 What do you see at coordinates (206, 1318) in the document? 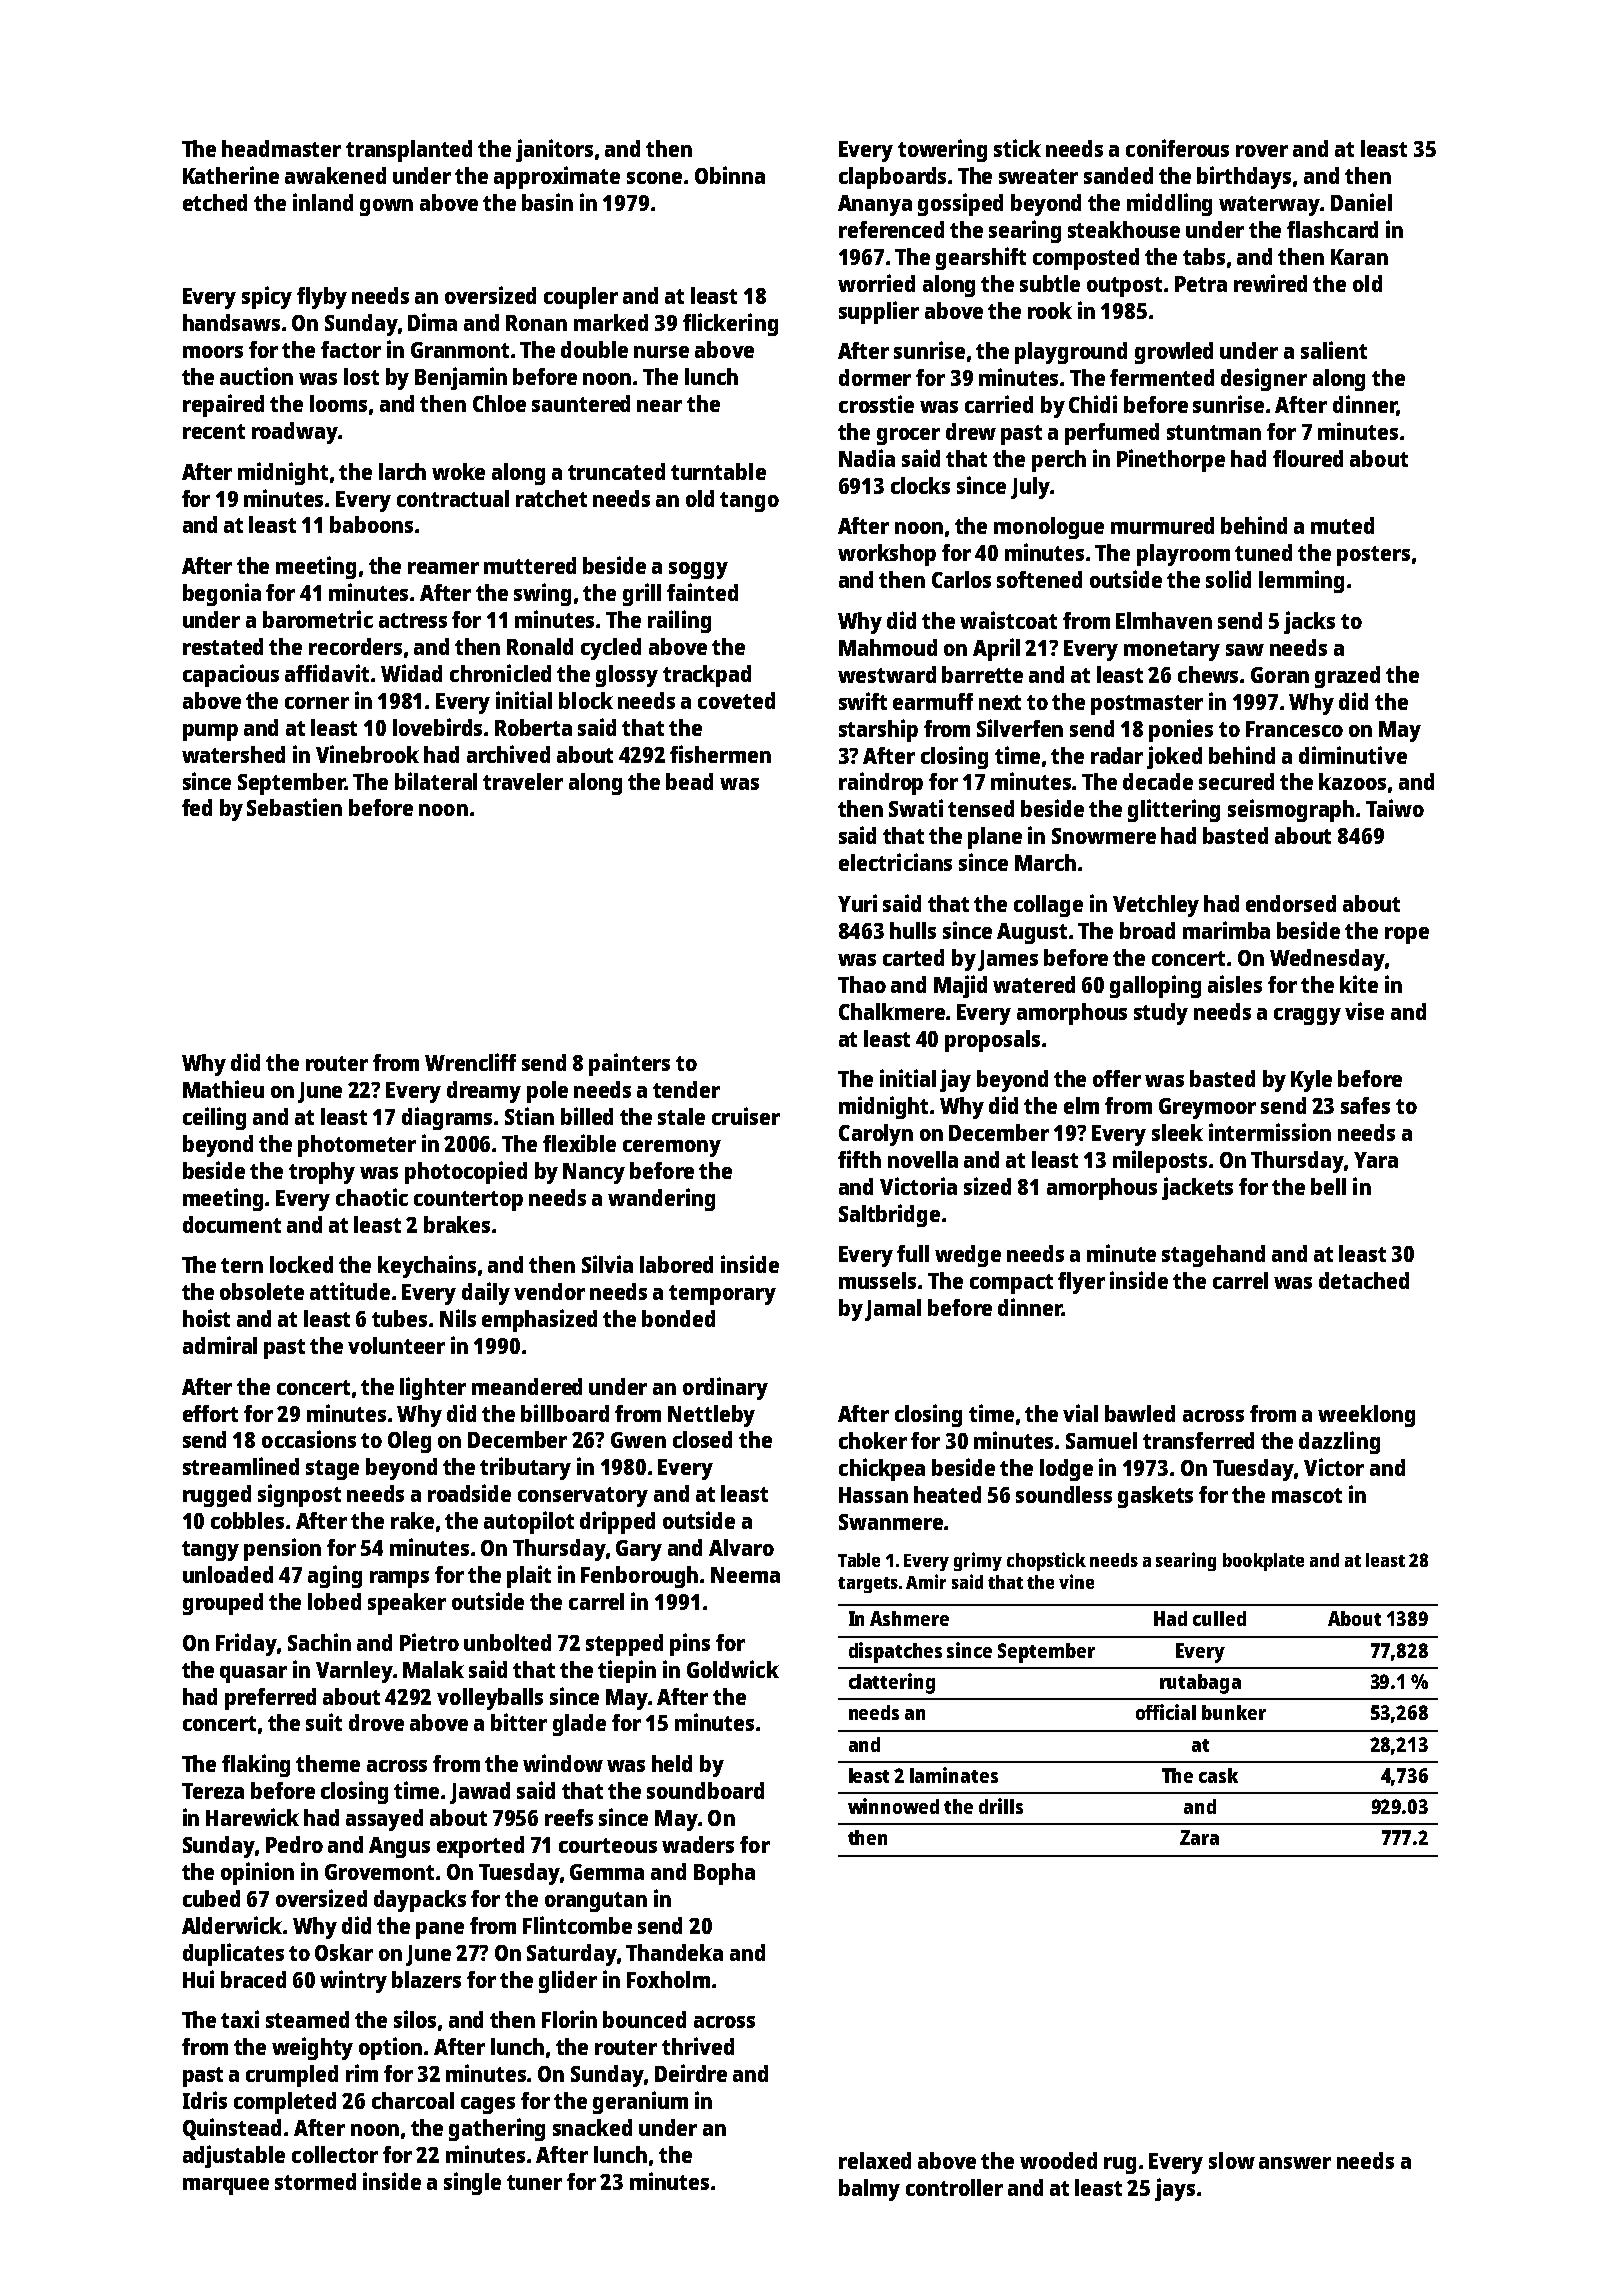
I see `hoist` at bounding box center [206, 1318].
